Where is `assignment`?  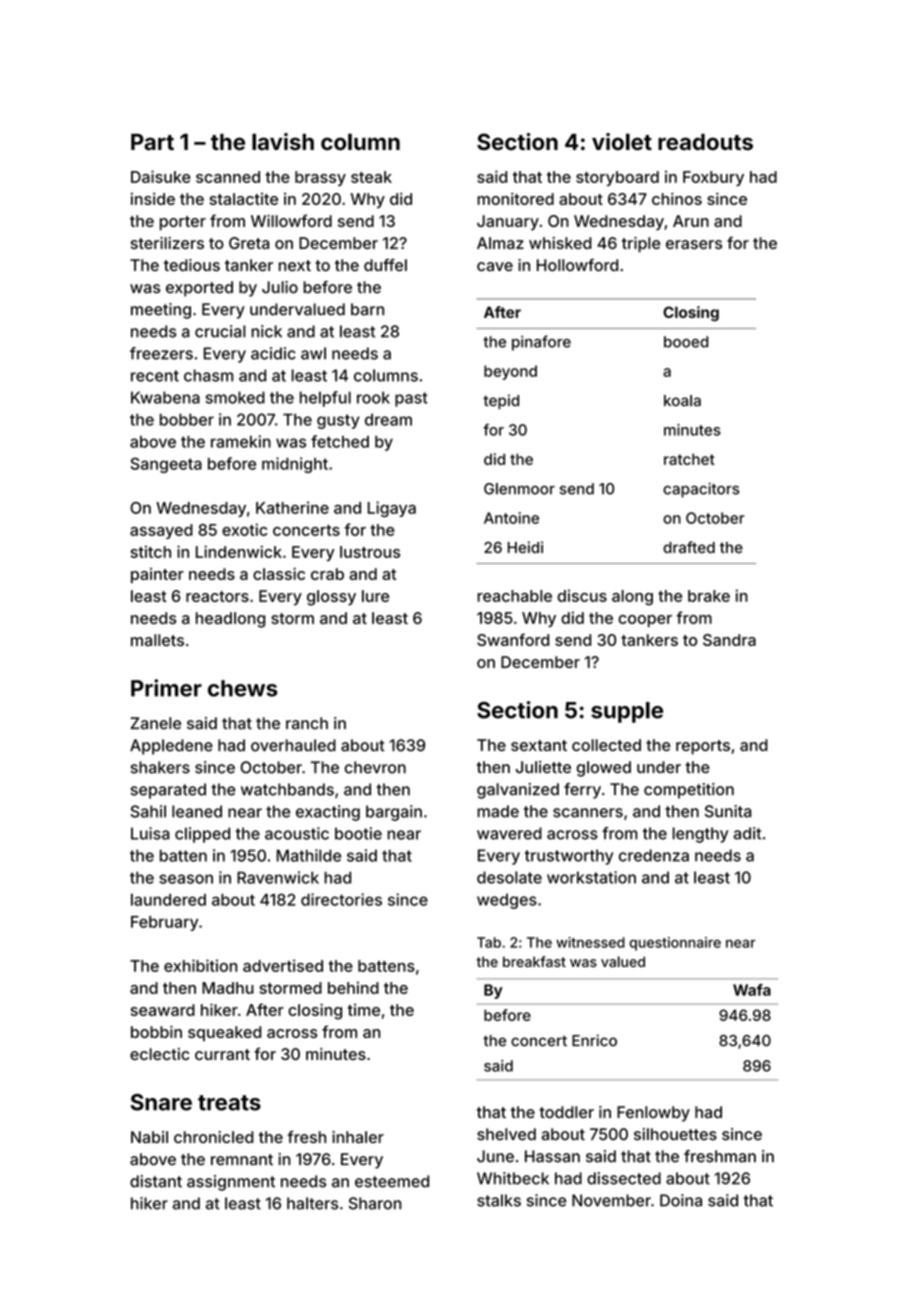 assignment is located at coordinates (231, 1183).
